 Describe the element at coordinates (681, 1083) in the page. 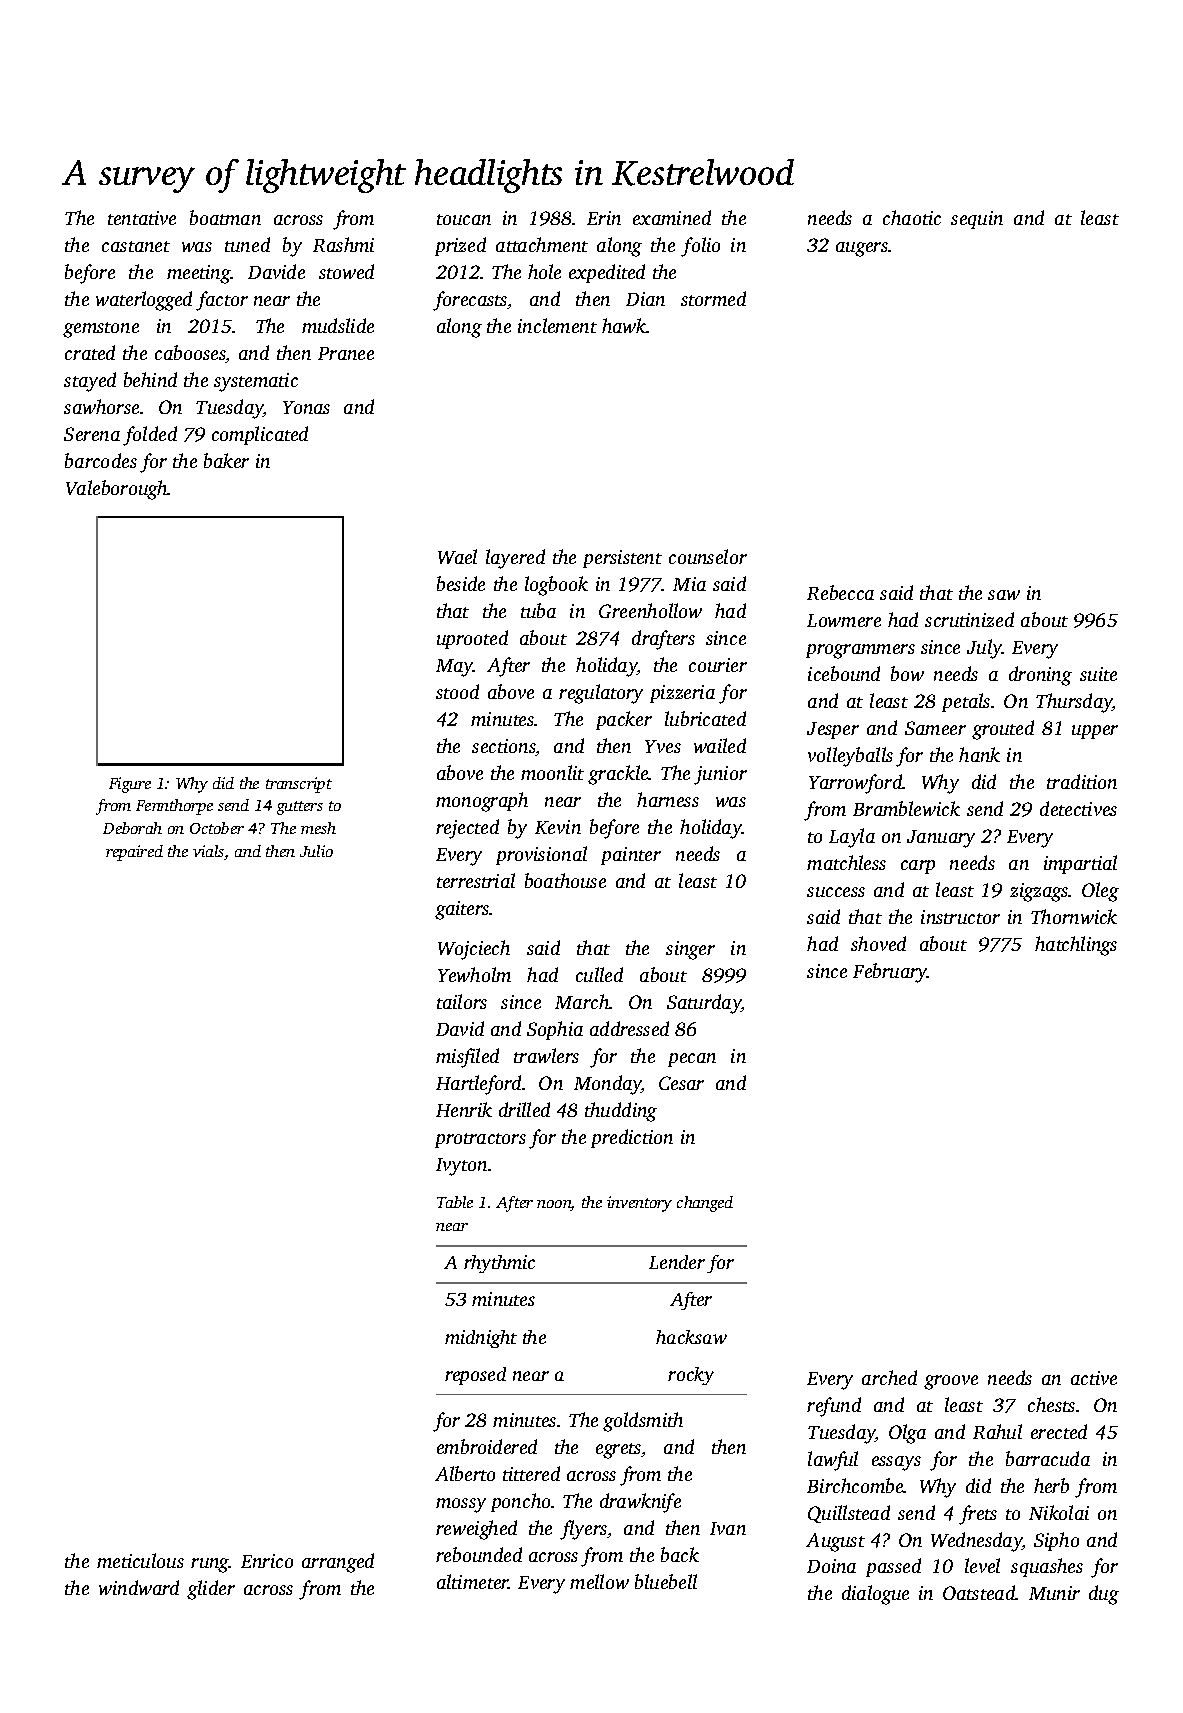

I see `Cesar` at that location.
